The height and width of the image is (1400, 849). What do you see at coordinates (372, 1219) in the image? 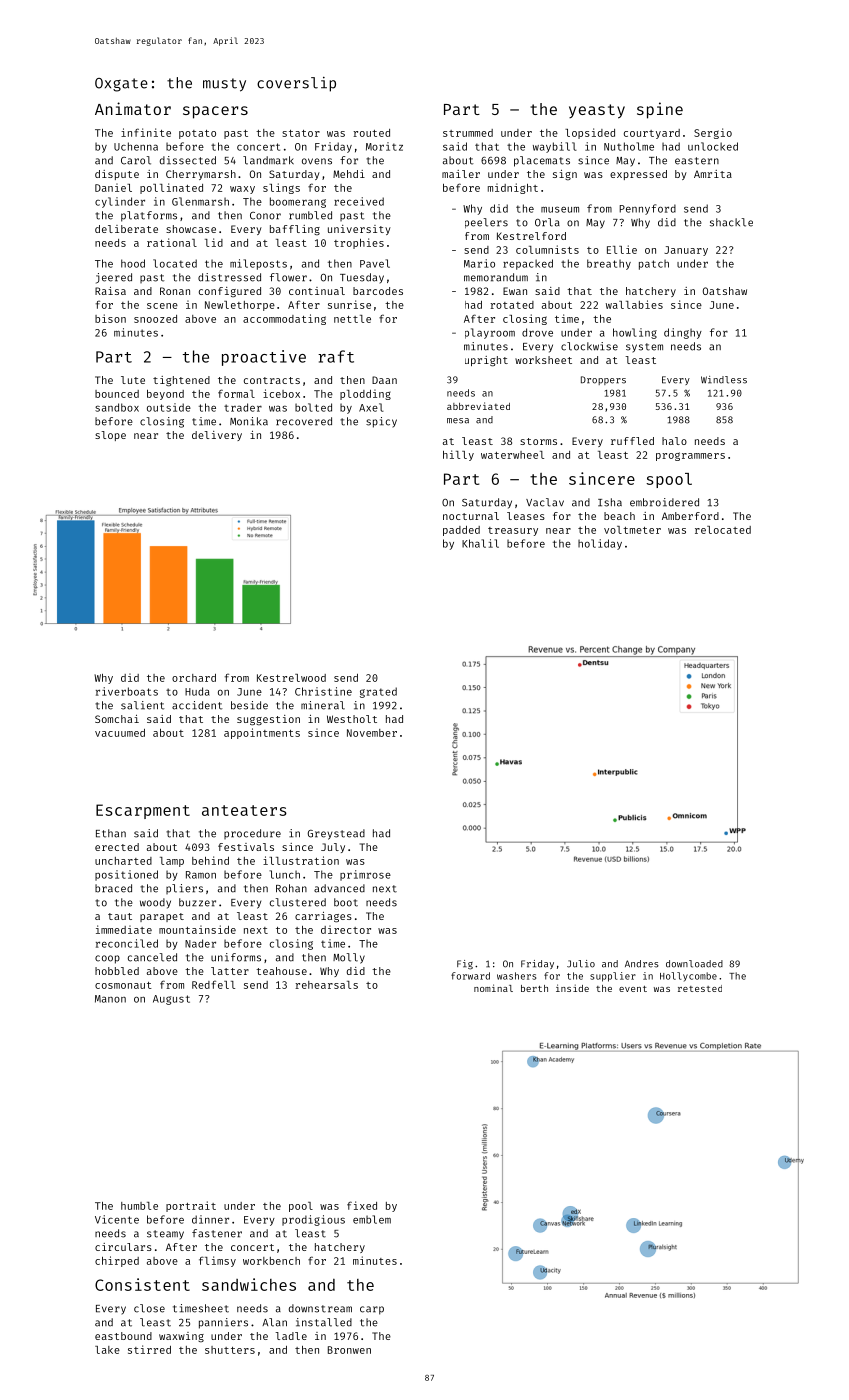
I see `emblem` at bounding box center [372, 1219].
